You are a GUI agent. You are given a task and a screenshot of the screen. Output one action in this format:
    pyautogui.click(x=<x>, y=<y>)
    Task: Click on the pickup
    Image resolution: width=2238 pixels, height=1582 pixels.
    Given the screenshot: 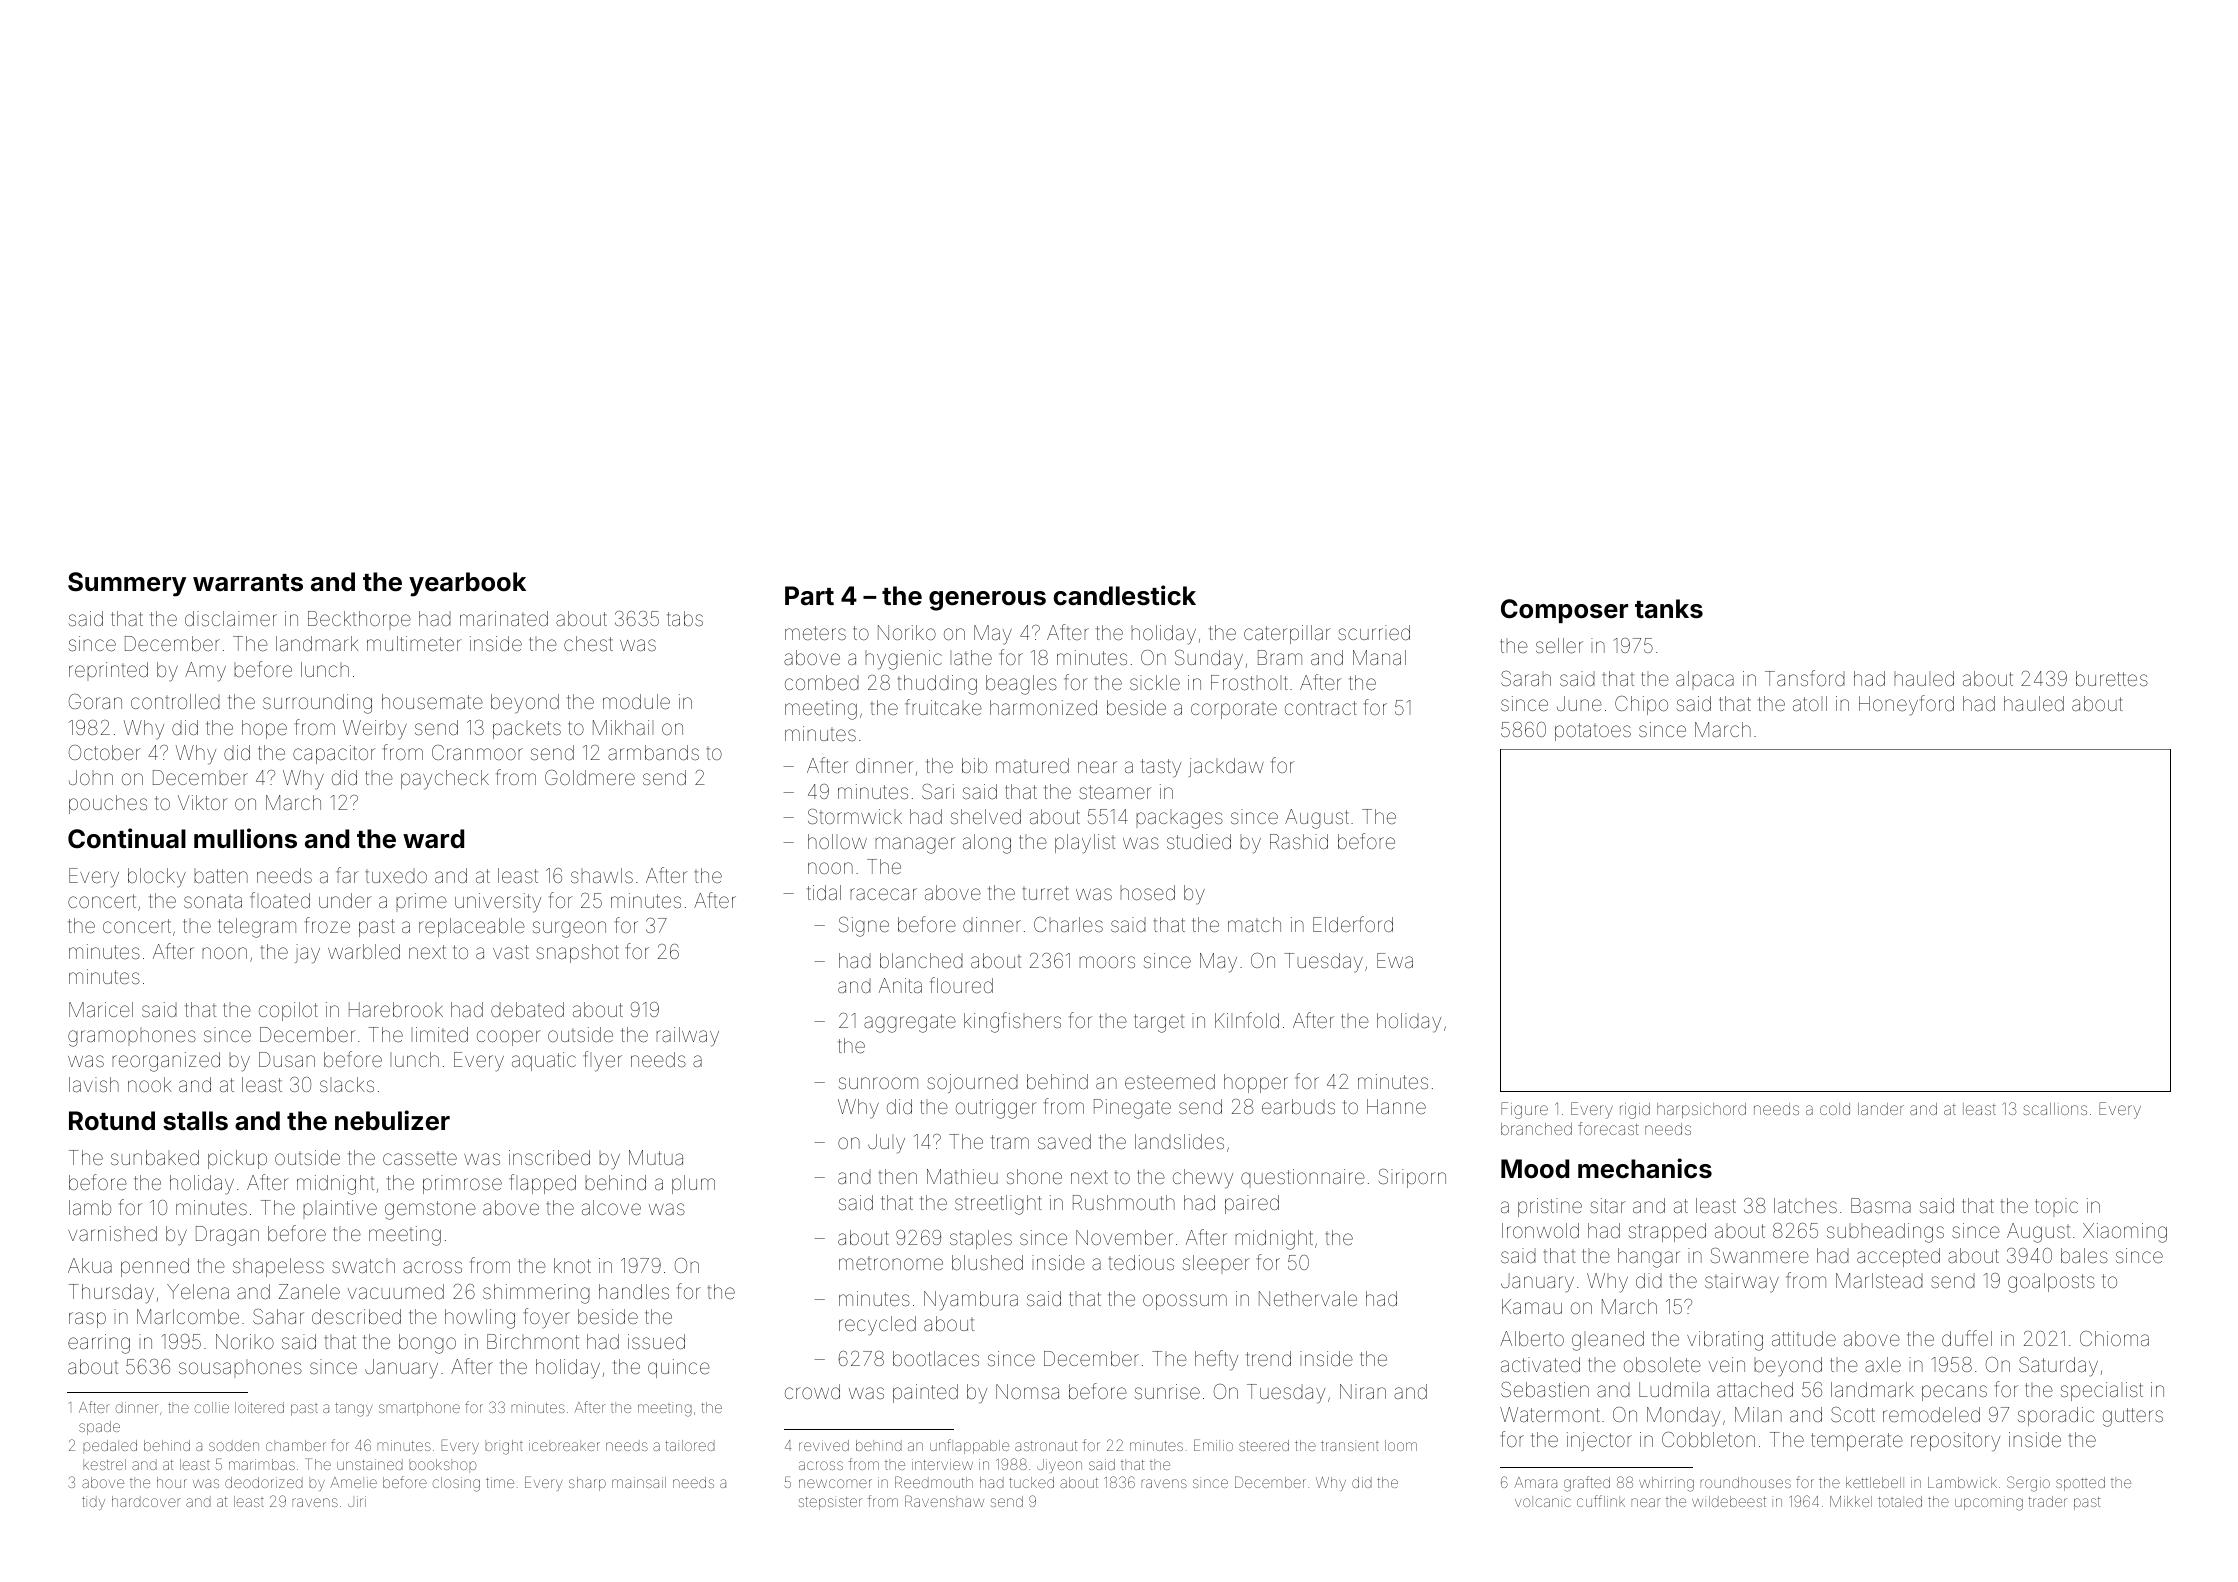 What is the action you would take?
    pyautogui.click(x=237, y=1159)
